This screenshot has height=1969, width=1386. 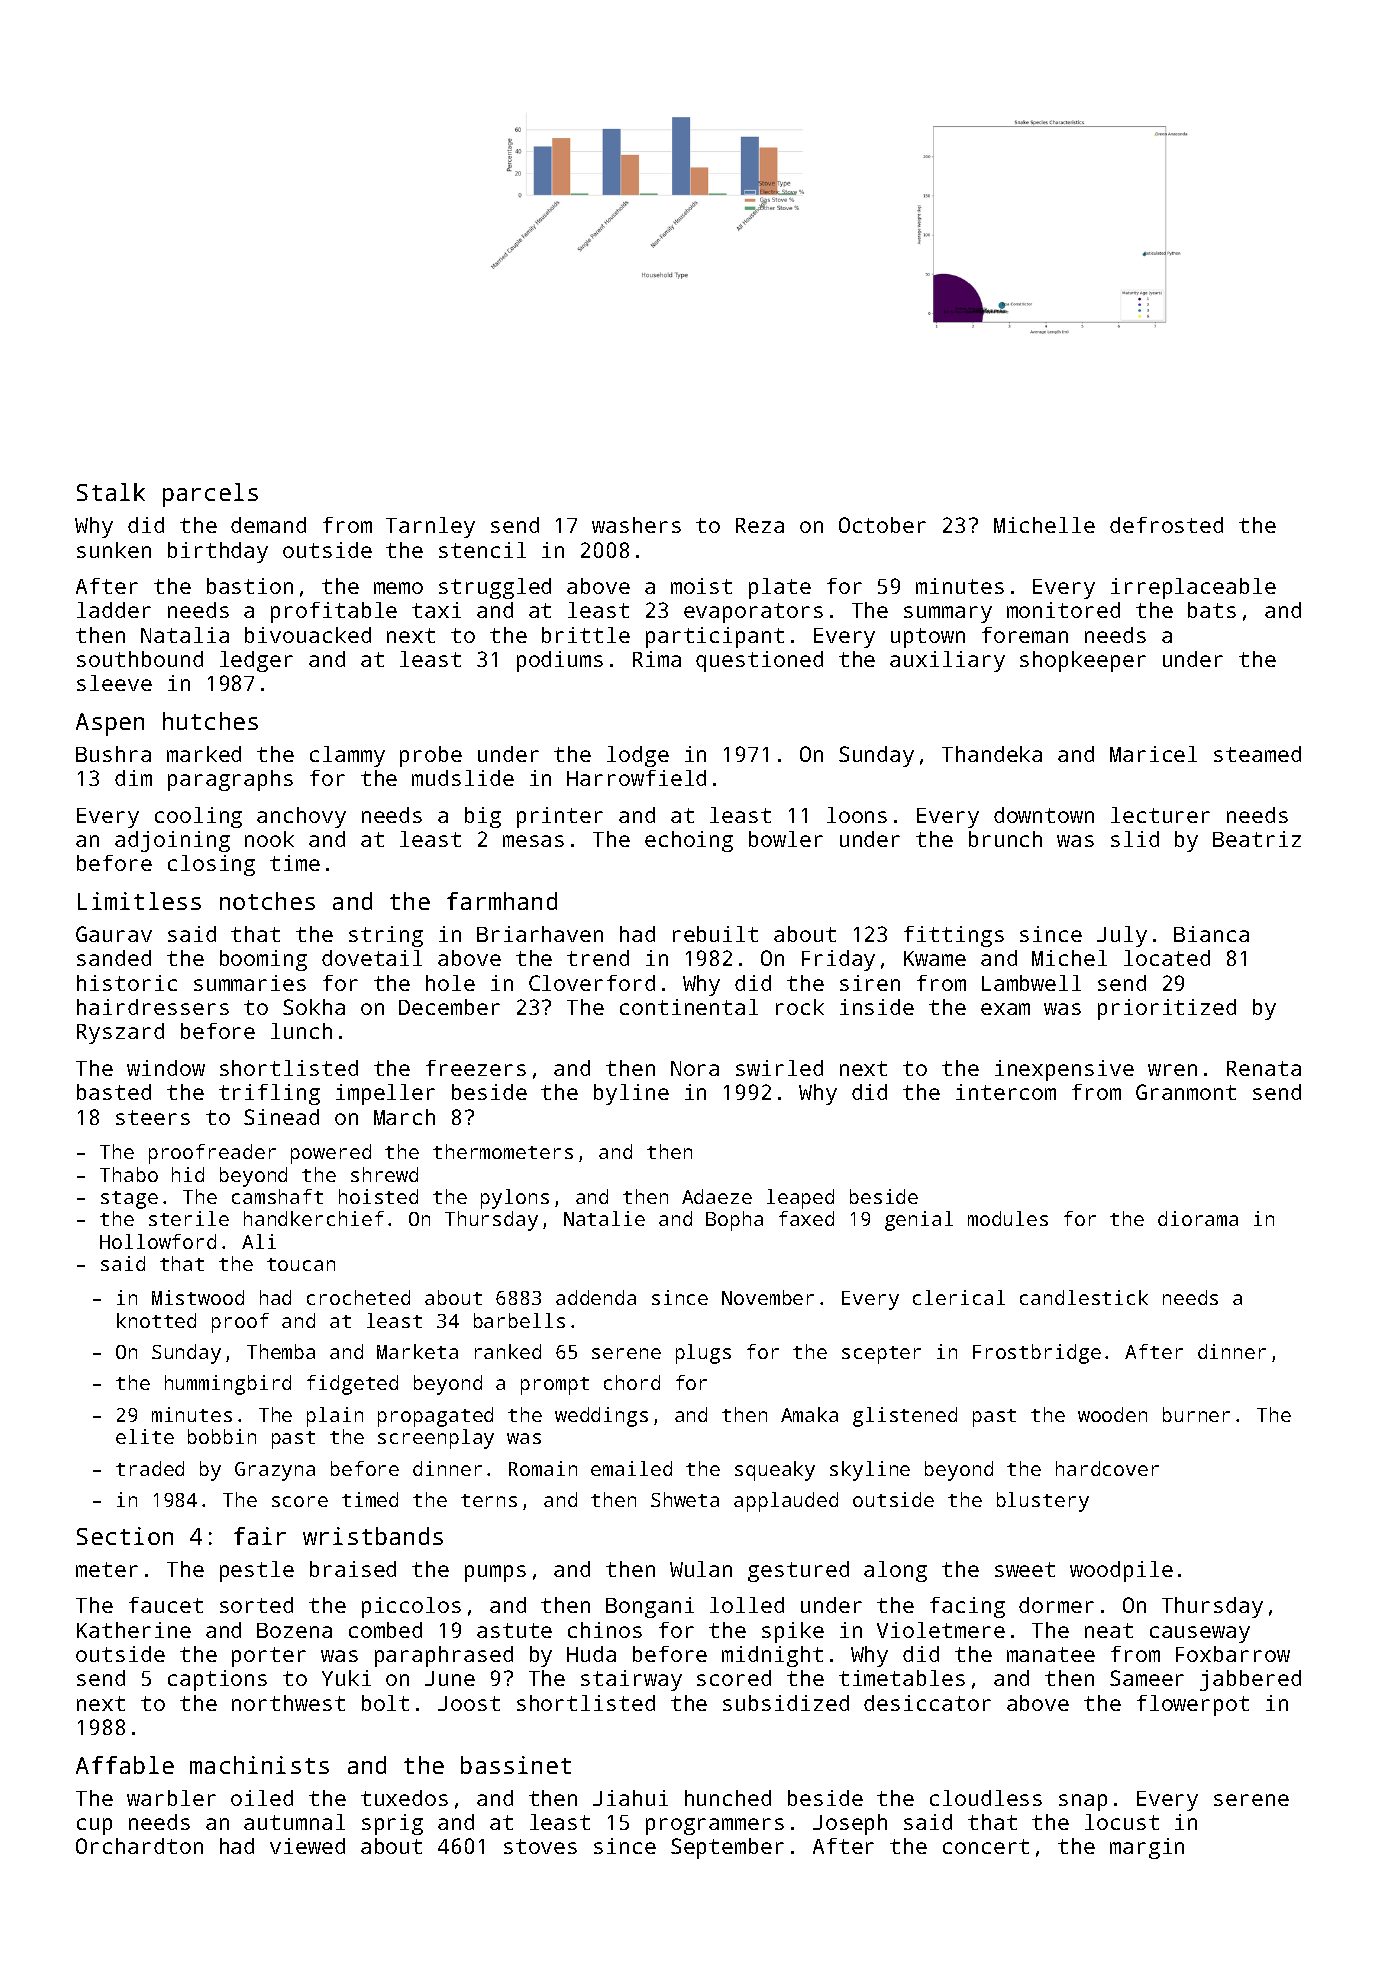 What do you see at coordinates (1008, 1218) in the screenshot?
I see `modules` at bounding box center [1008, 1218].
